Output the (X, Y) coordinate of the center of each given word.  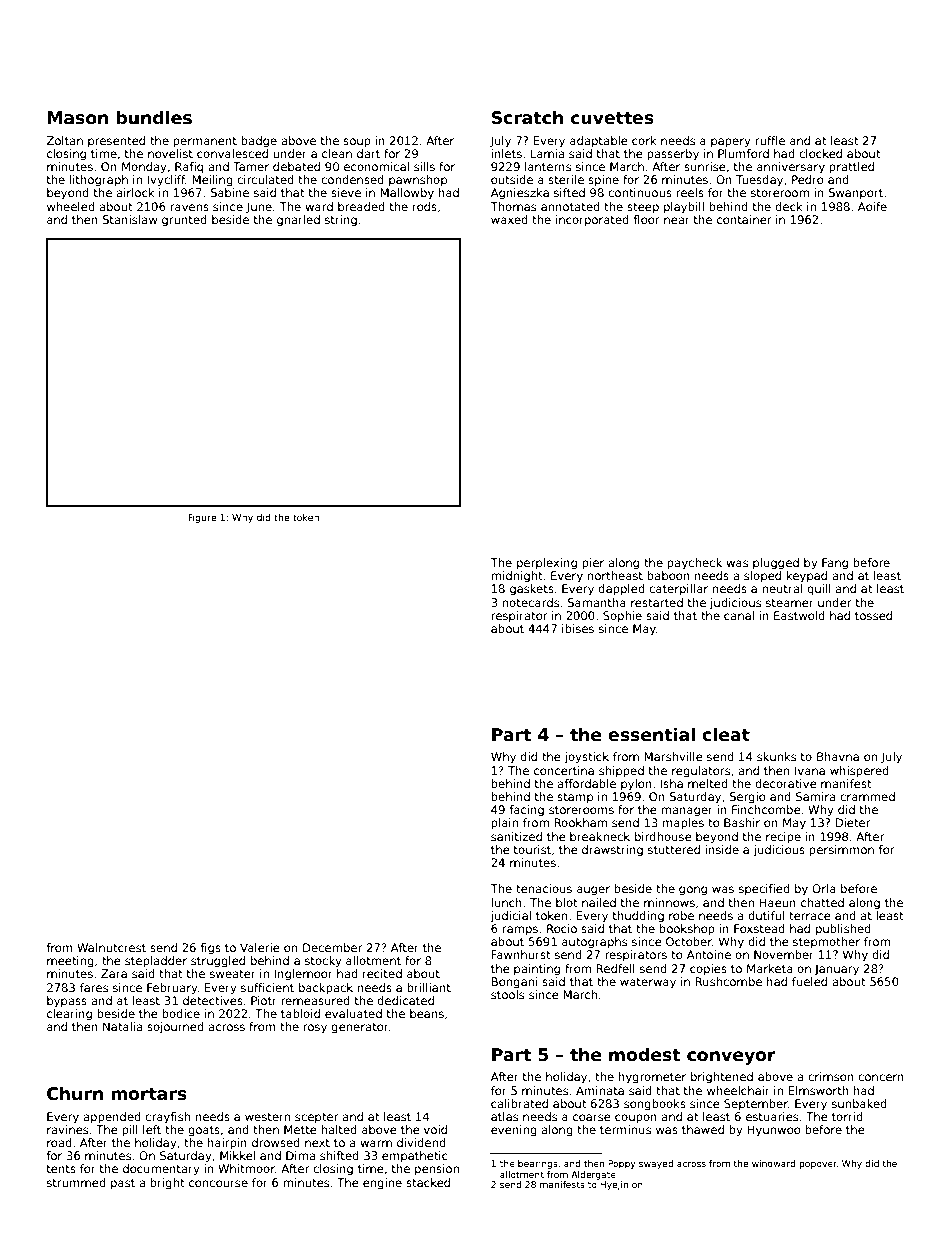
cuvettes (612, 118)
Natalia (122, 1026)
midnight (517, 577)
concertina (564, 770)
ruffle (770, 140)
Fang (835, 564)
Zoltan (65, 140)
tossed (873, 615)
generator (360, 1028)
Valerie (260, 947)
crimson (831, 1076)
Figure (202, 518)
